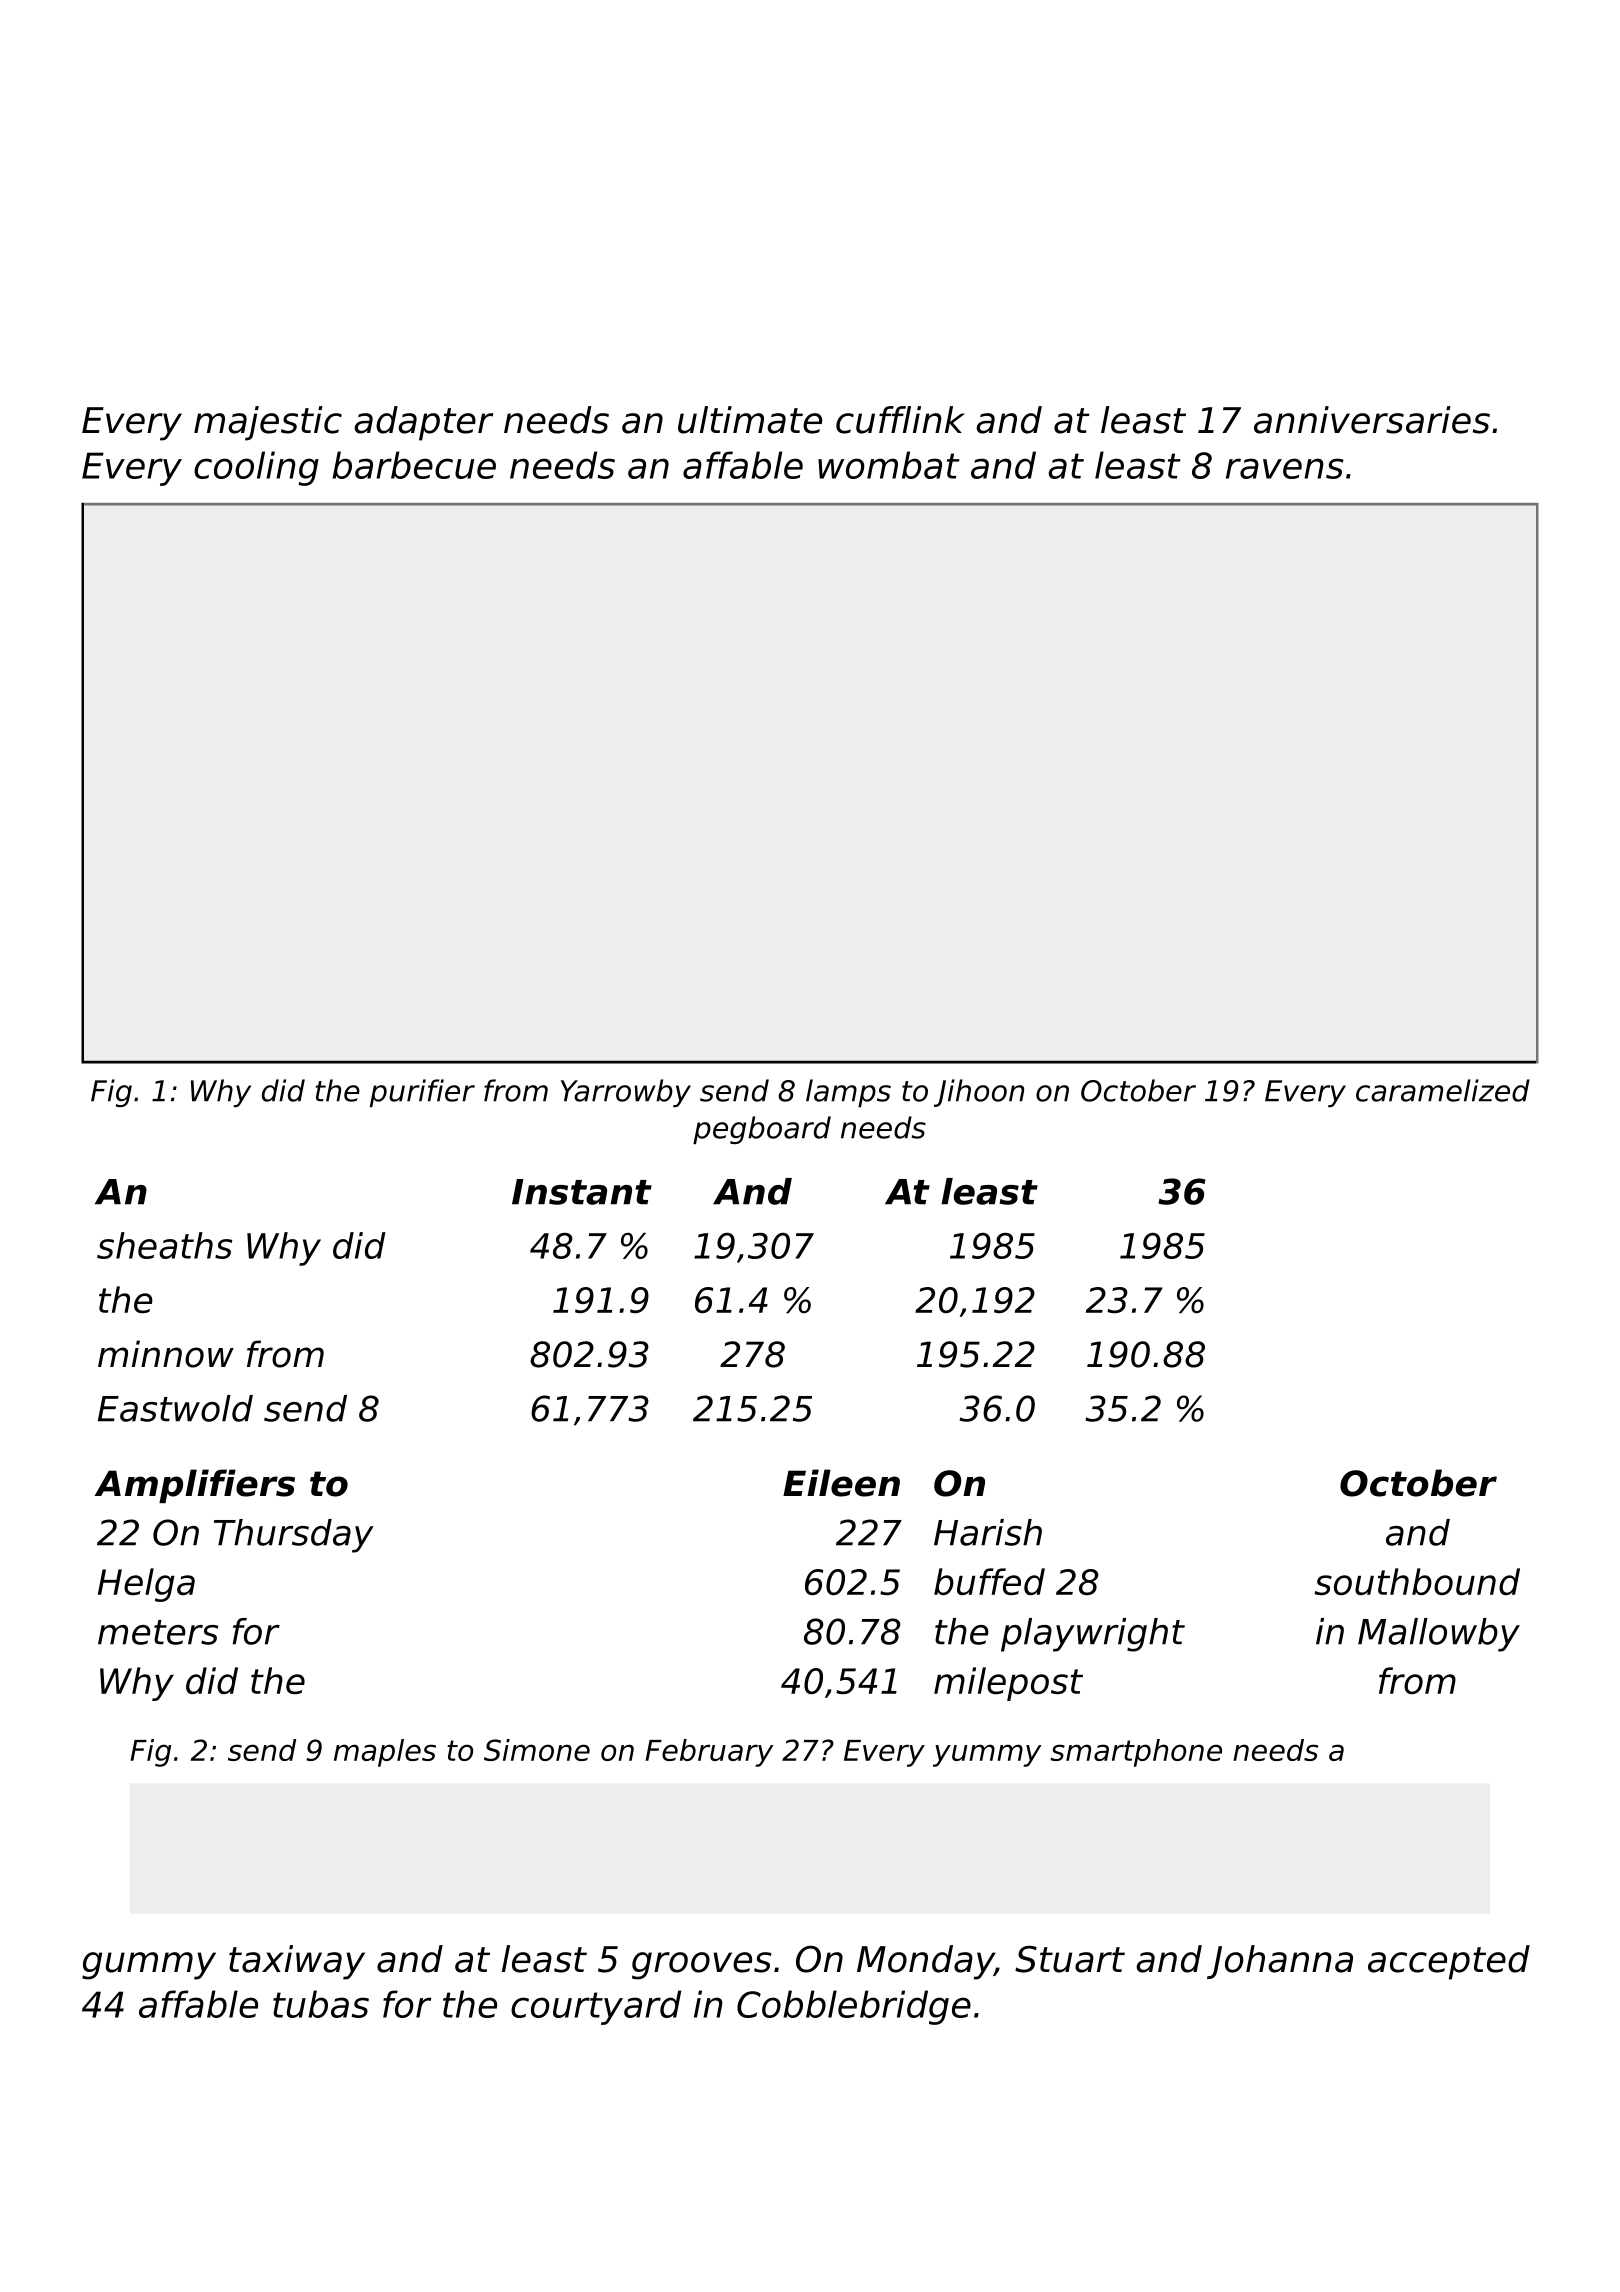  I want to click on Harish, so click(988, 1532).
